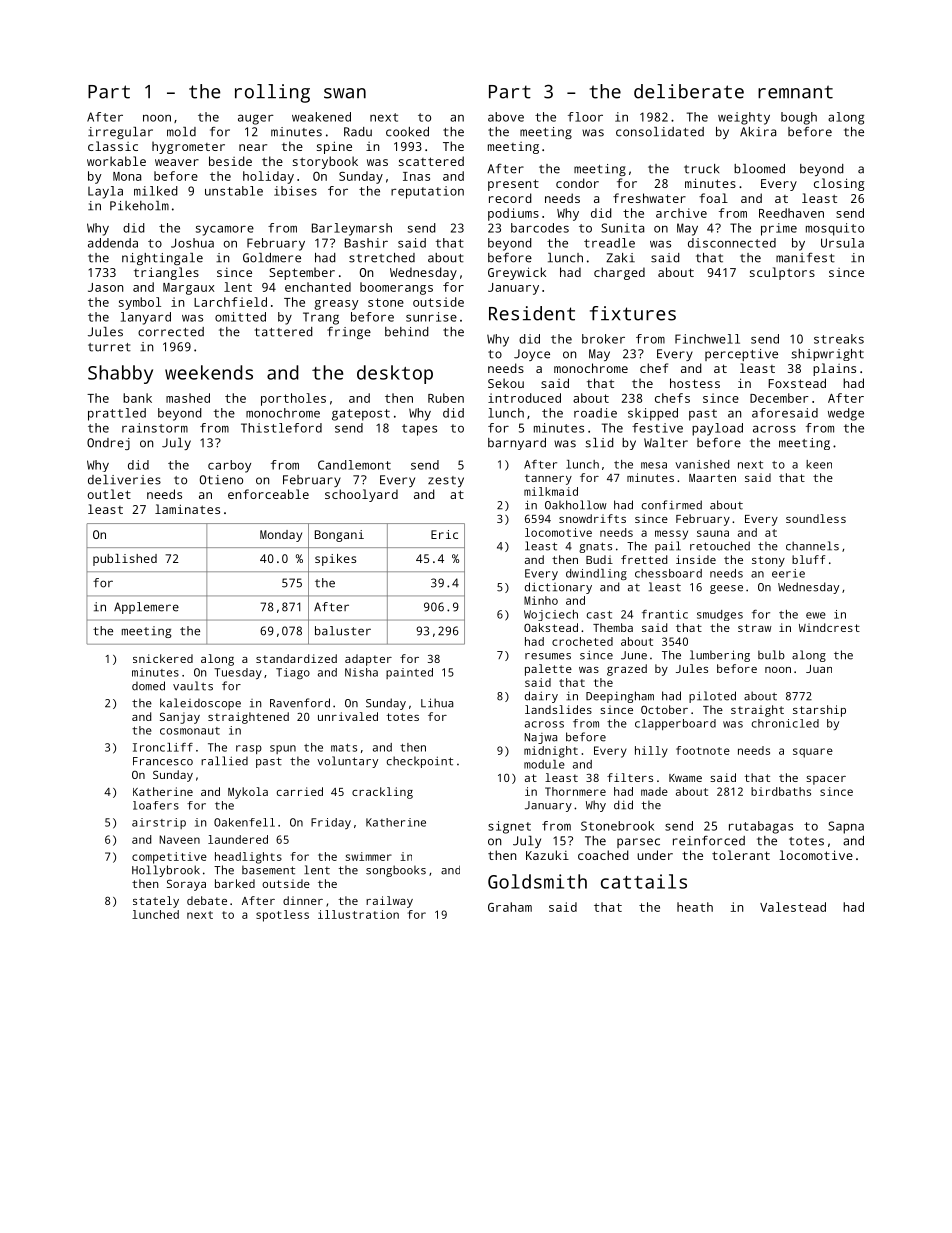 The image size is (952, 1233). I want to click on Valestead, so click(793, 907).
